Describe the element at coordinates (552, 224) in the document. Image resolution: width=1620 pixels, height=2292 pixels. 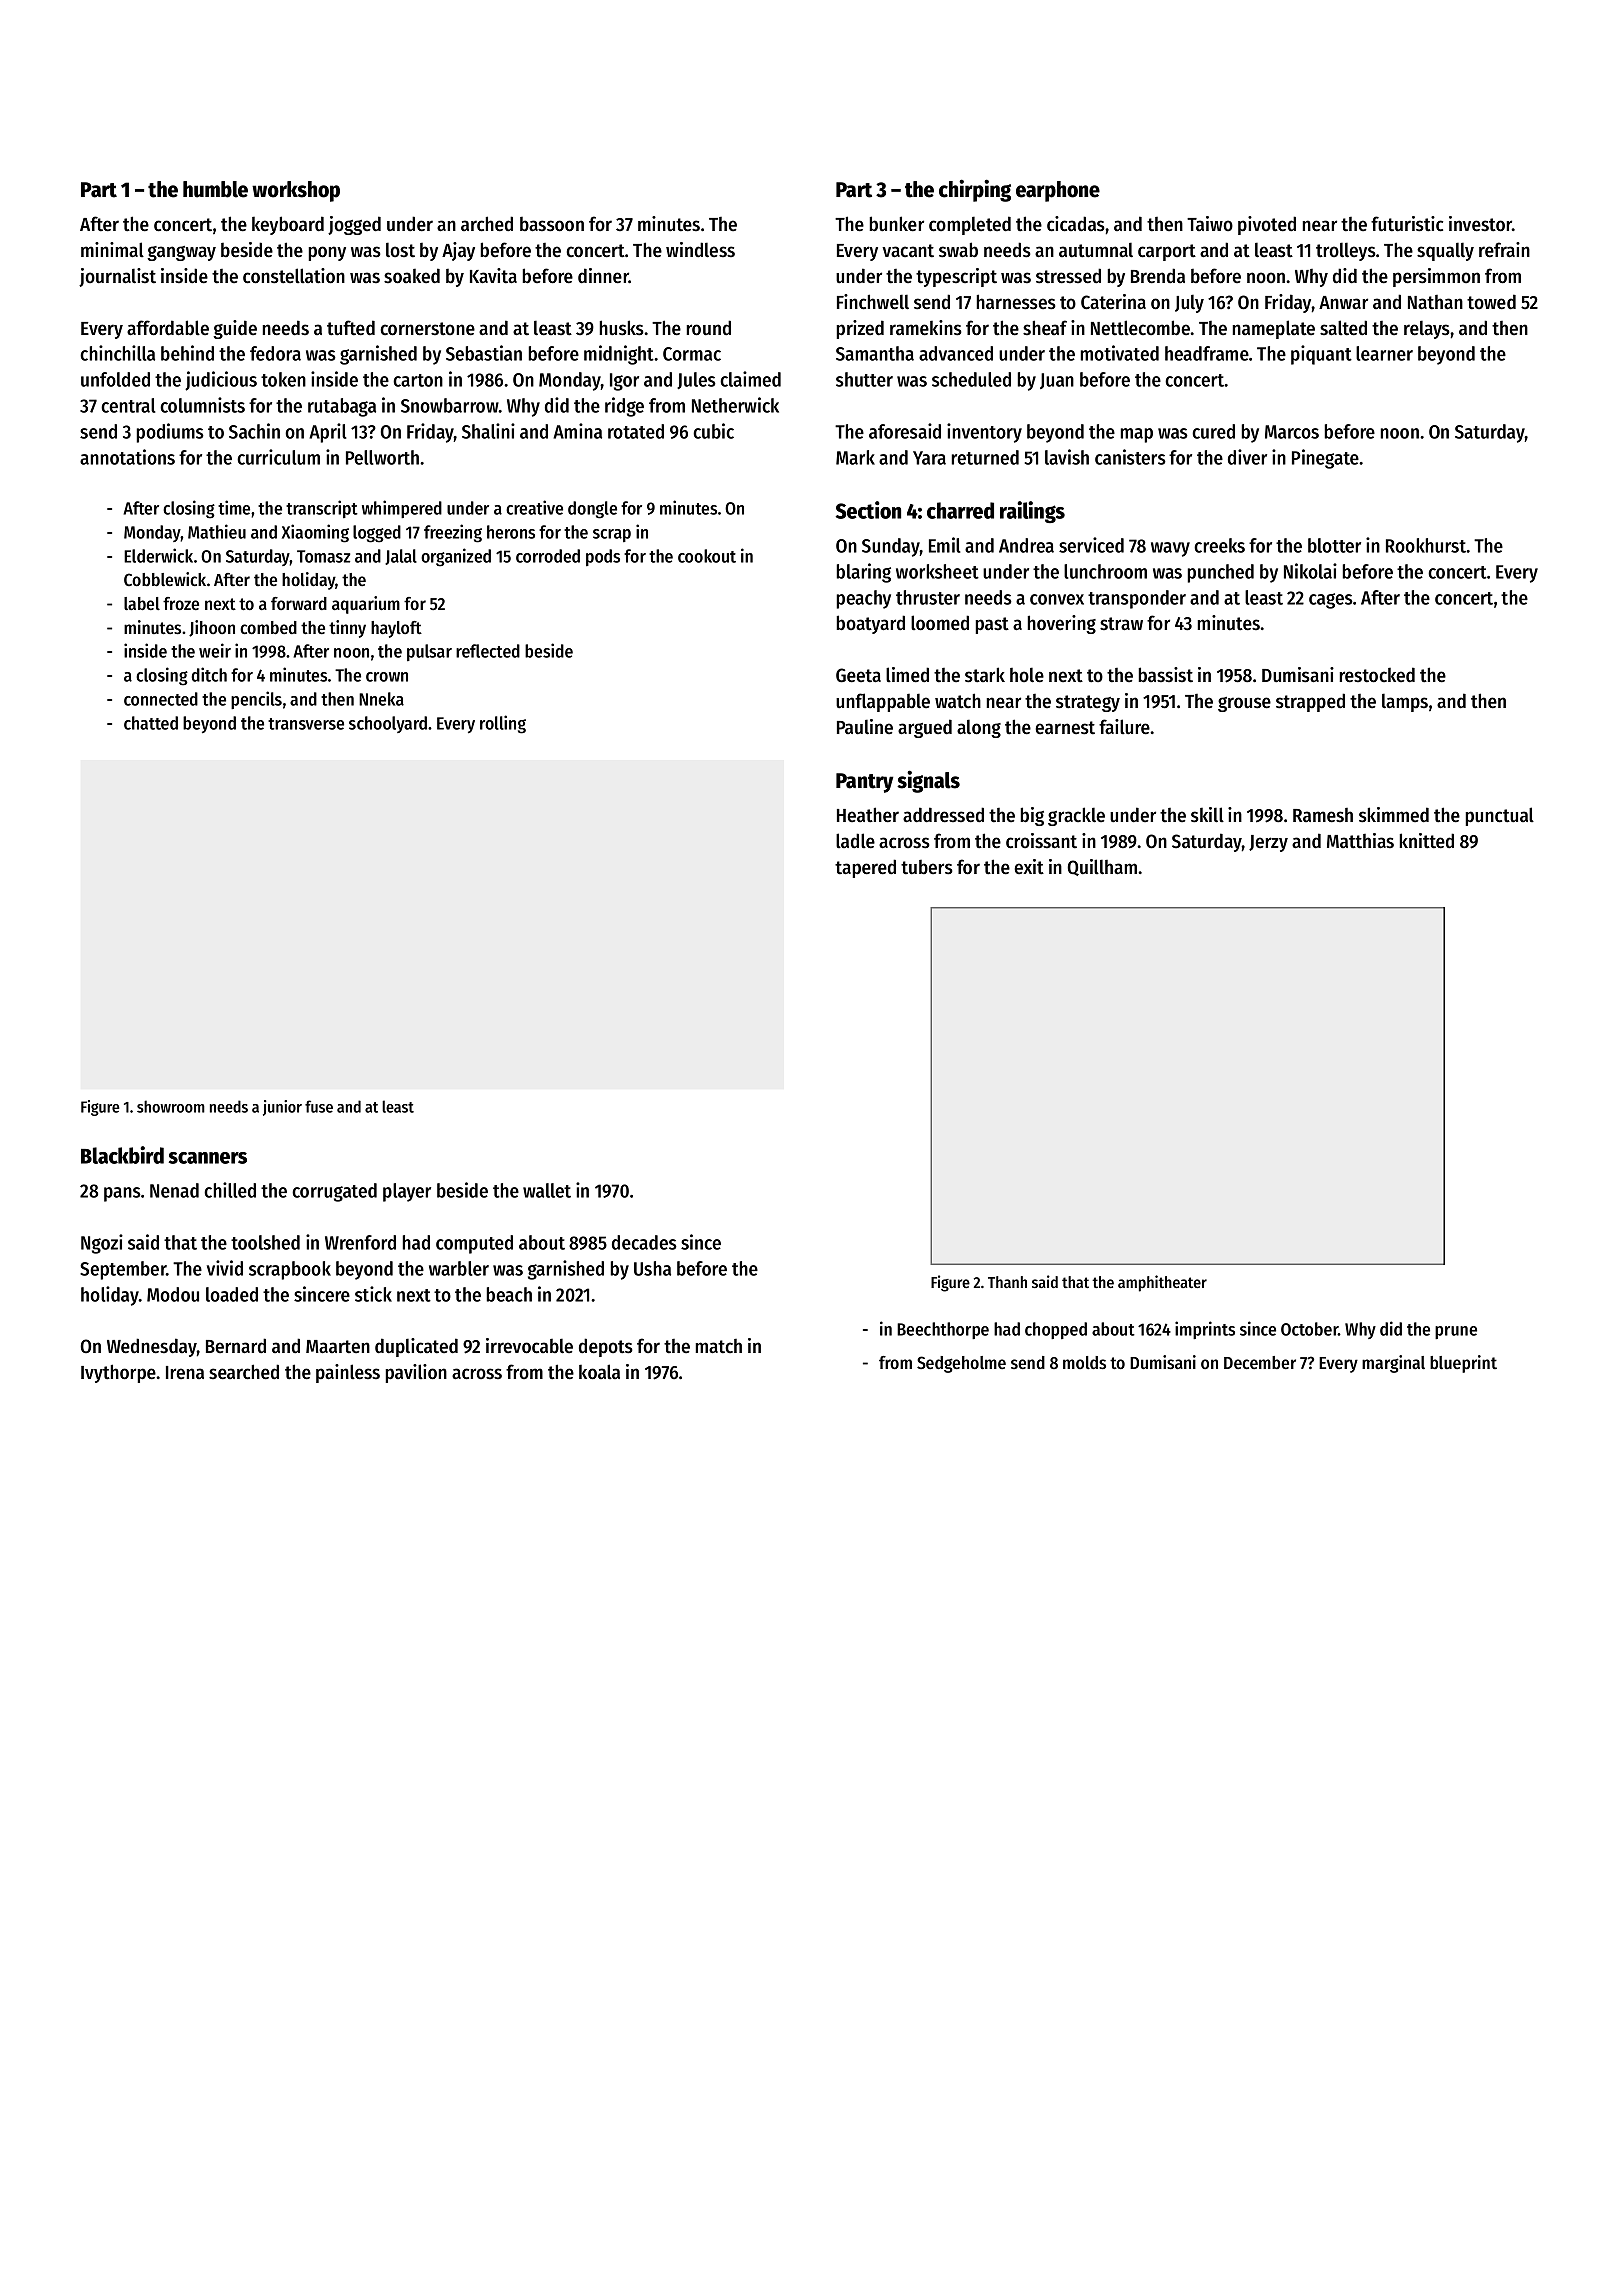
I see `bassoon` at that location.
